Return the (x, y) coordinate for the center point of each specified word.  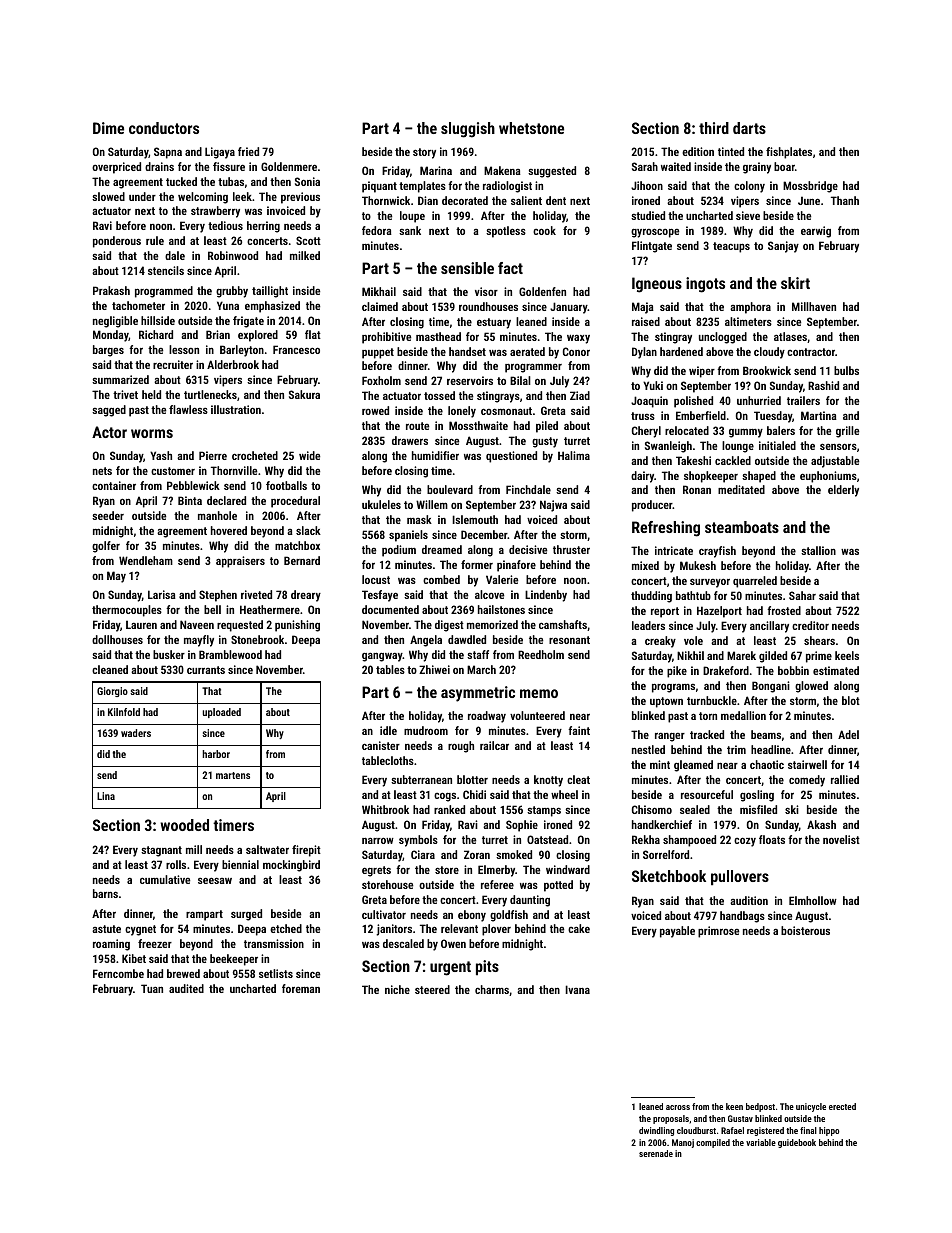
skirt (795, 283)
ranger (670, 737)
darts (749, 128)
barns (105, 893)
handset (467, 351)
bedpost (760, 1107)
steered (432, 989)
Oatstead (547, 839)
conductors (164, 128)
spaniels (408, 536)
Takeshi (693, 460)
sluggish (468, 130)
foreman (301, 988)
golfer (106, 547)
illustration (236, 409)
